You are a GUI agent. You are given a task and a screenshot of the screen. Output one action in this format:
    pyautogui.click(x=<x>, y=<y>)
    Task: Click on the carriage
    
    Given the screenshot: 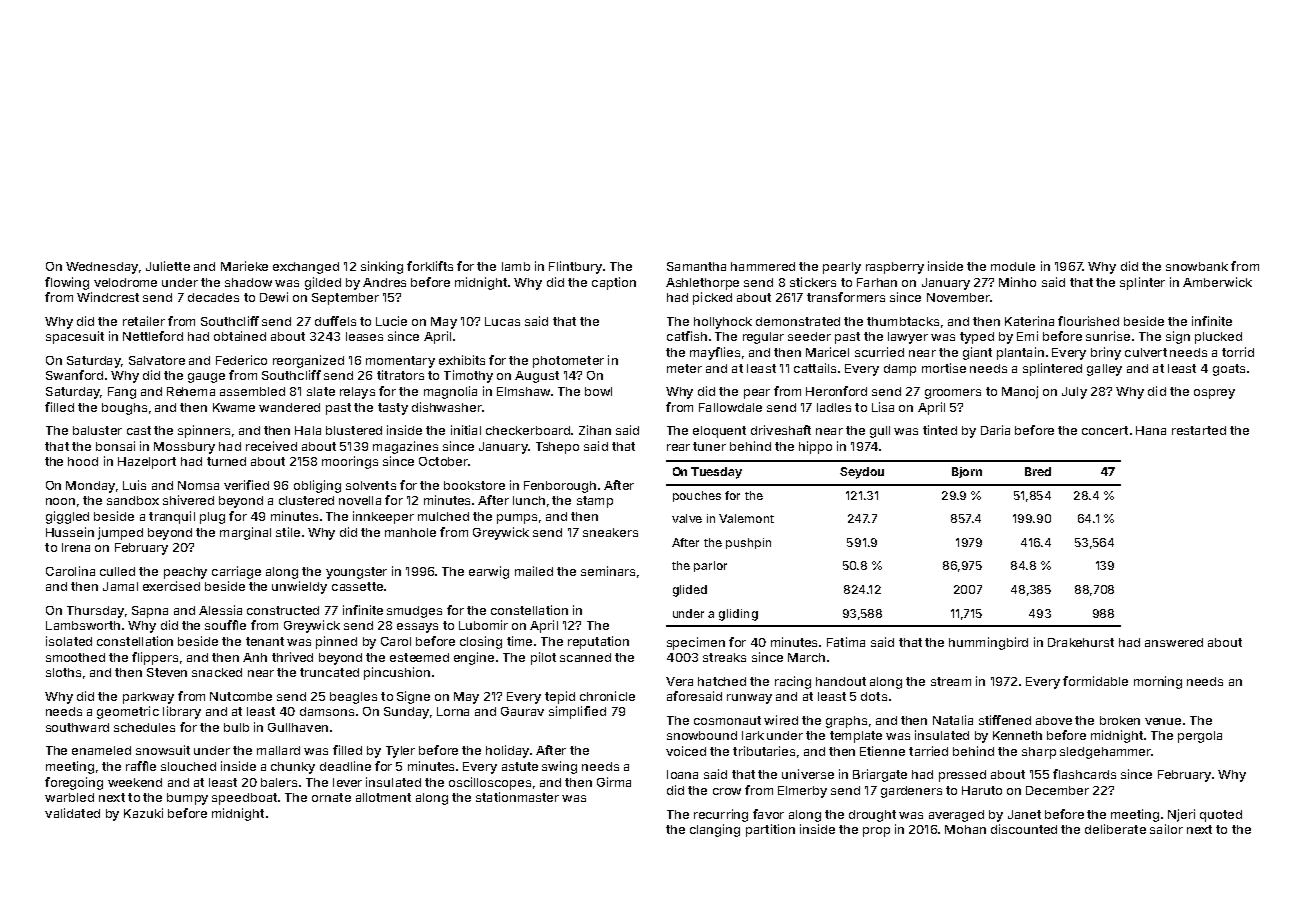 What is the action you would take?
    pyautogui.click(x=236, y=572)
